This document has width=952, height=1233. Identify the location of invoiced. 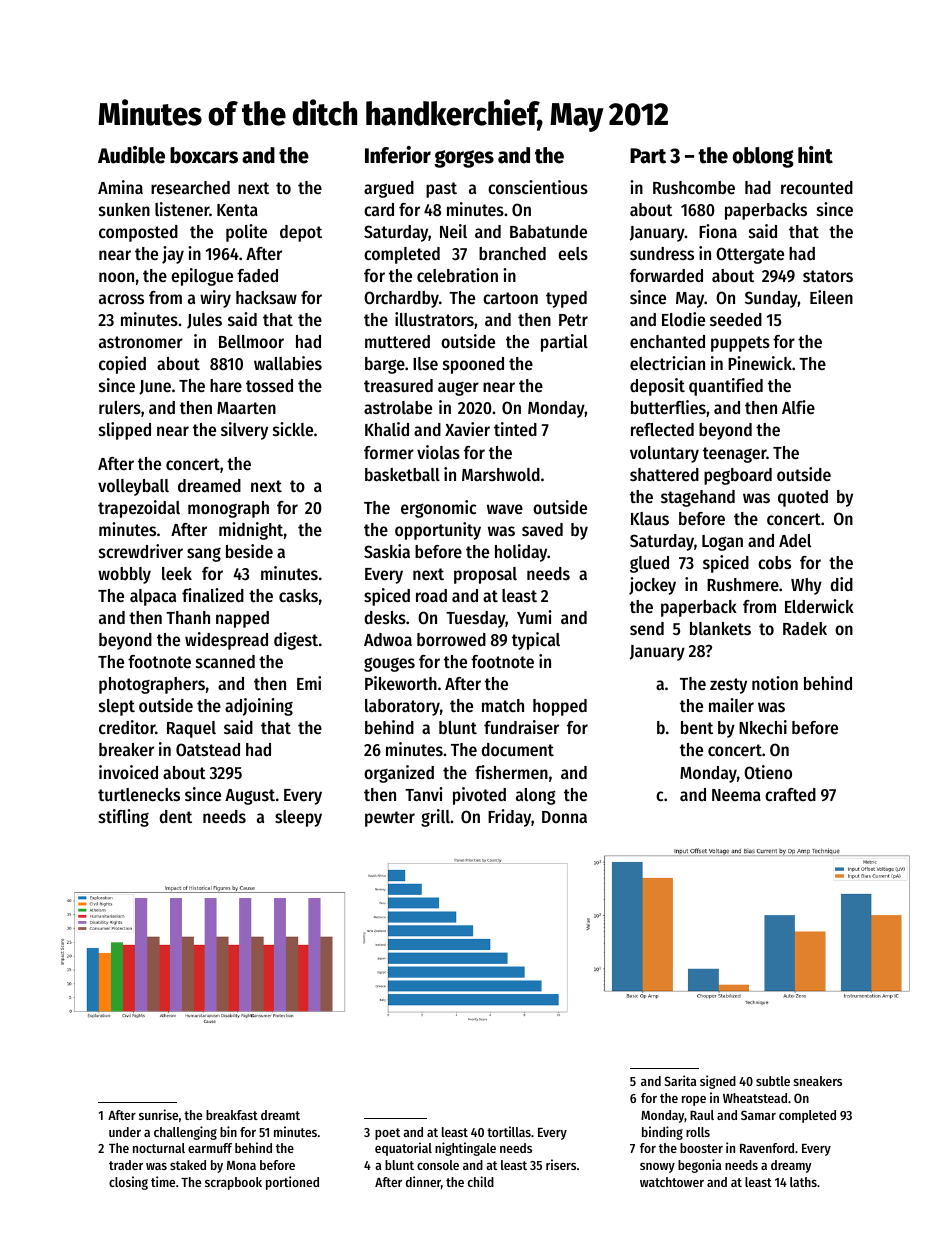
(128, 772).
